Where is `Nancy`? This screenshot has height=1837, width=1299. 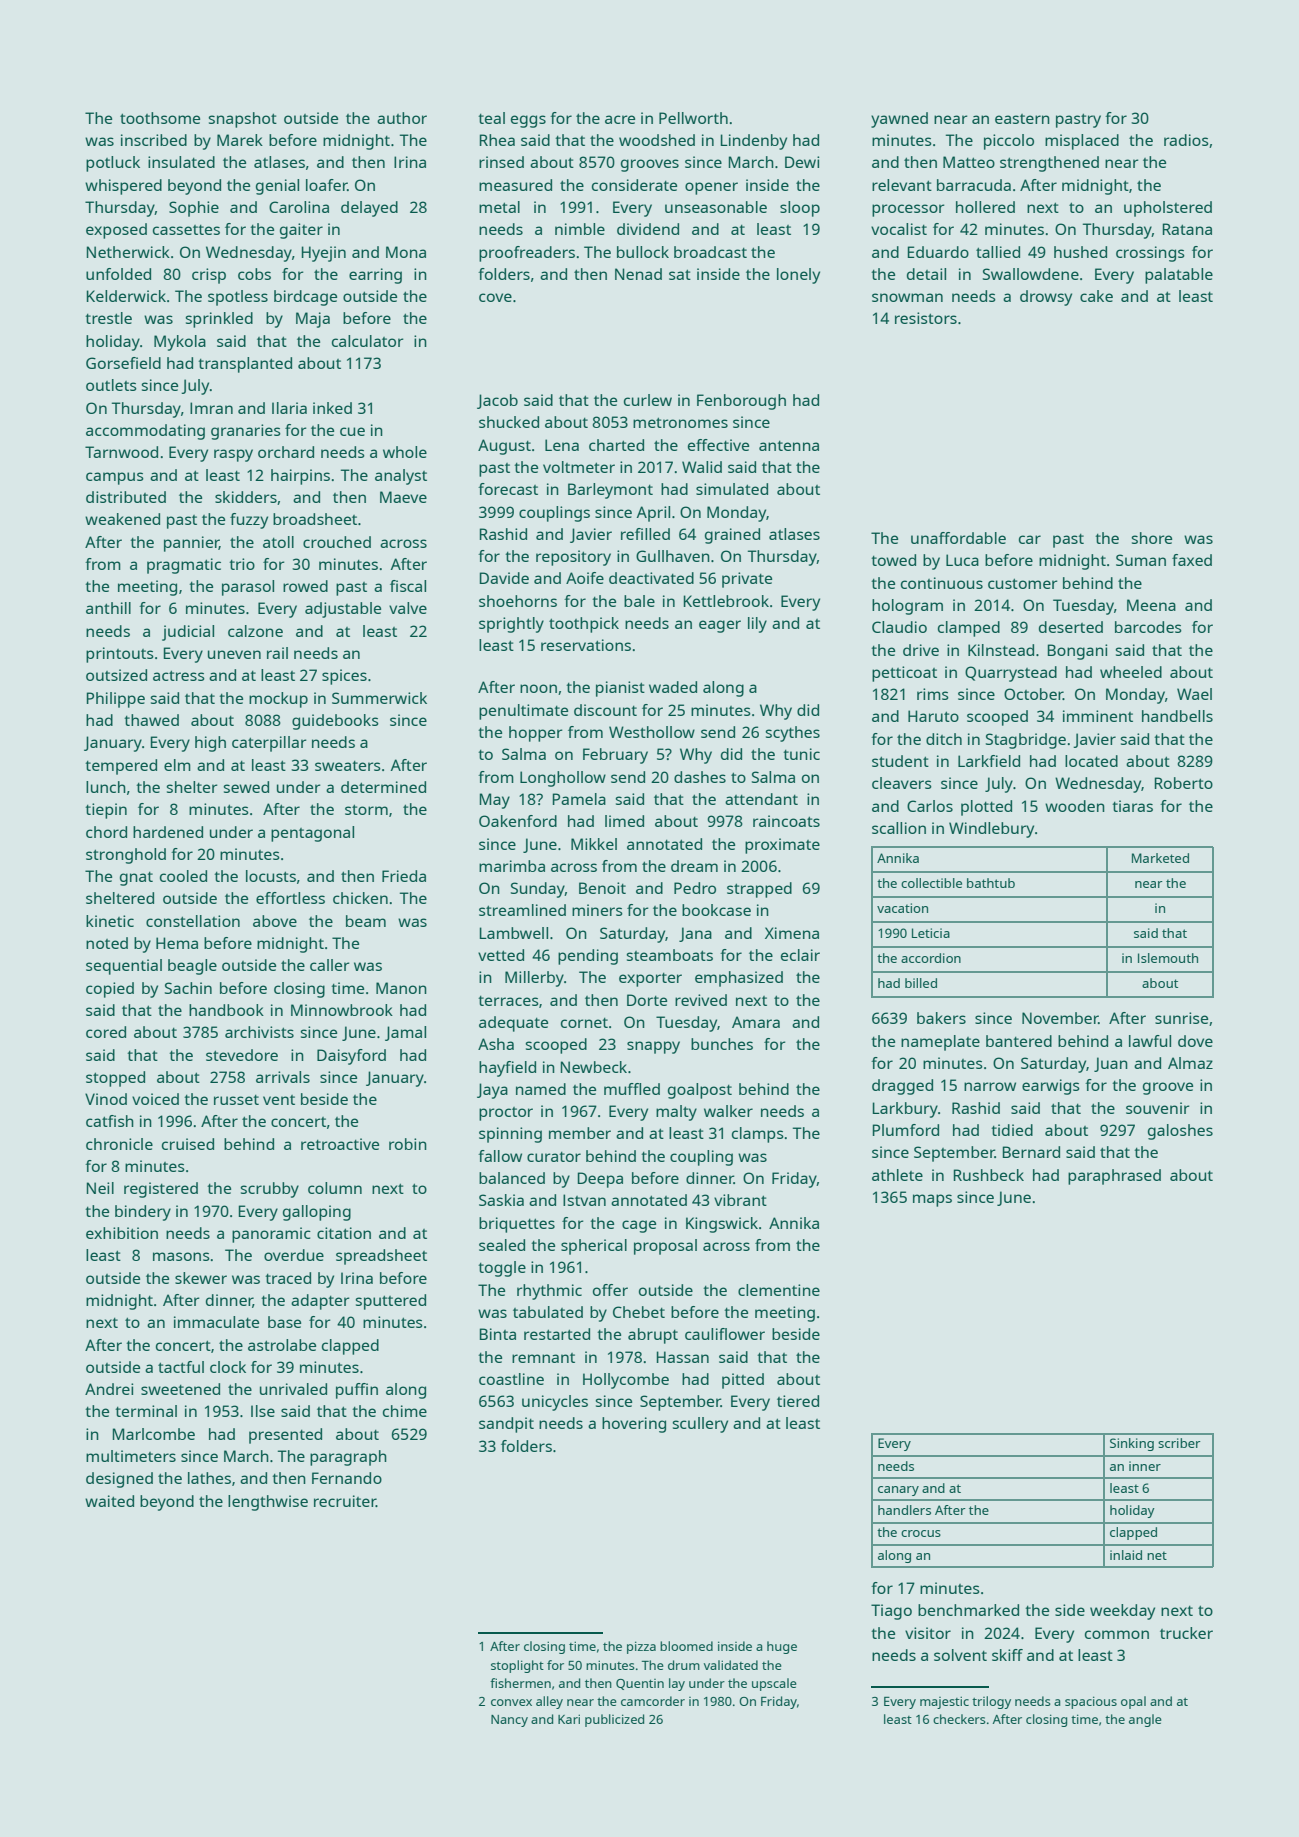
Nancy is located at coordinates (509, 1721).
